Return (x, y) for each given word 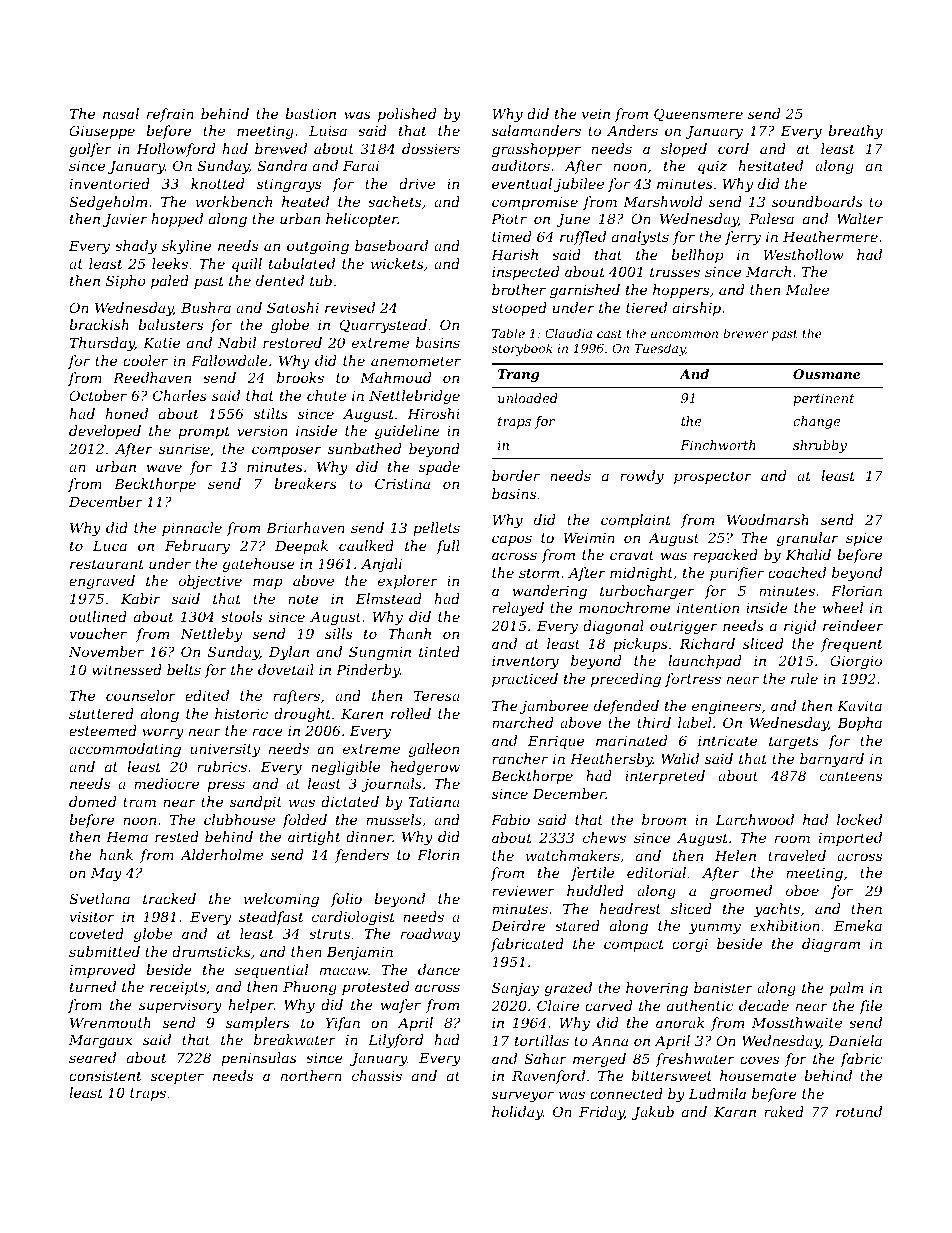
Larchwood (754, 819)
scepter (177, 1077)
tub (321, 280)
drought (302, 715)
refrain (170, 115)
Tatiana (434, 802)
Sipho (126, 282)
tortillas (542, 1040)
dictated (350, 801)
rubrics (222, 766)
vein (596, 114)
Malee (807, 289)
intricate (727, 741)
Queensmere (698, 114)
